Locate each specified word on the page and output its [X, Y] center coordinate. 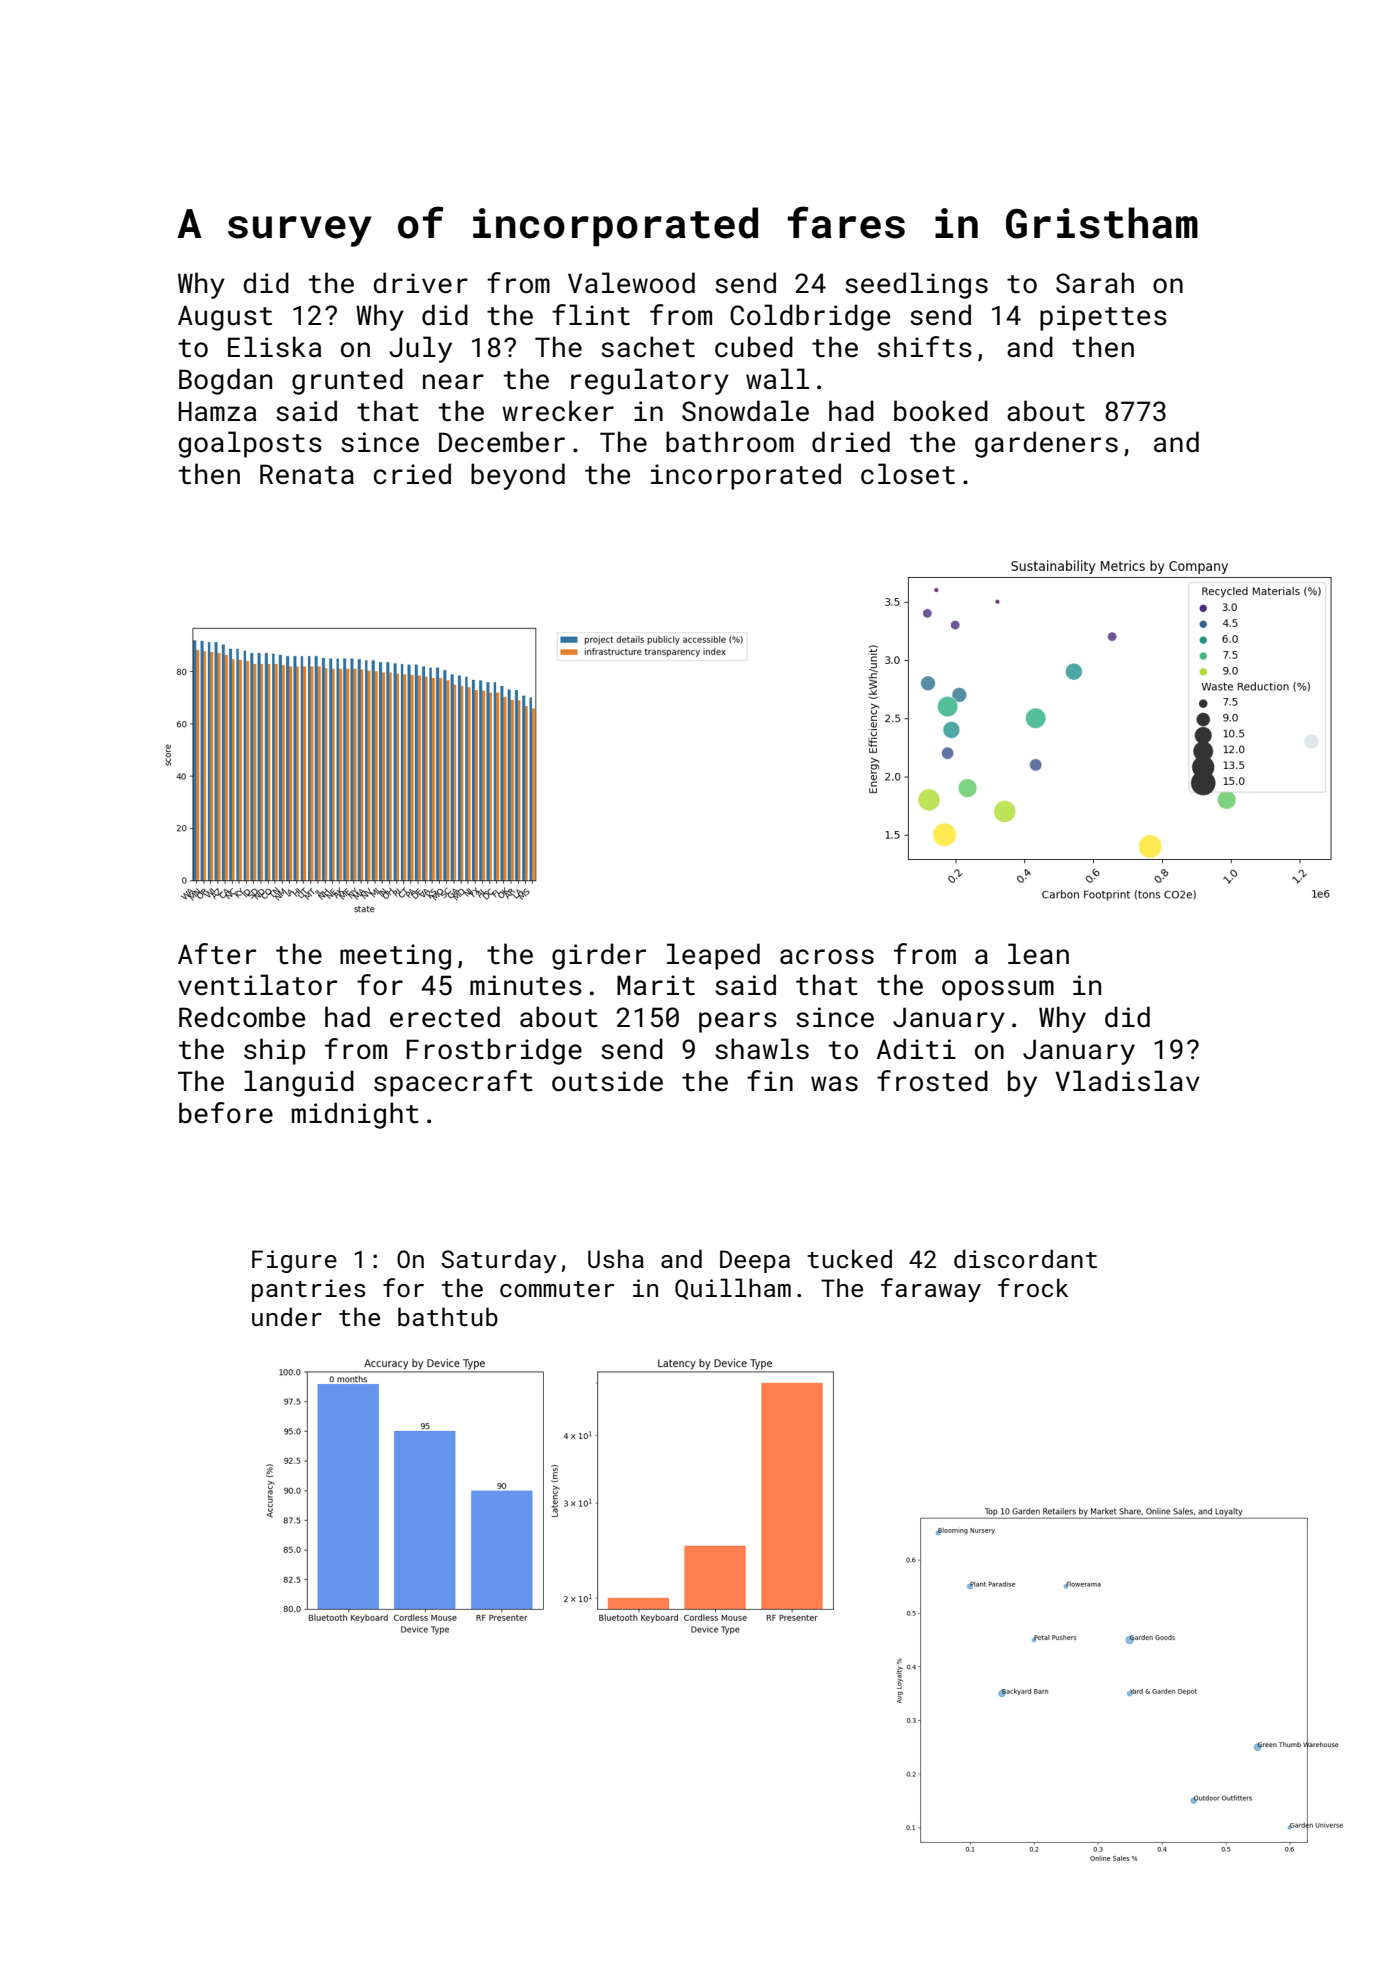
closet [908, 474]
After [217, 954]
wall [777, 378]
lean [1038, 954]
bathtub [448, 1316]
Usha [616, 1258]
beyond [518, 476]
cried [412, 474]
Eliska [275, 347]
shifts [925, 347]
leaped [713, 956]
